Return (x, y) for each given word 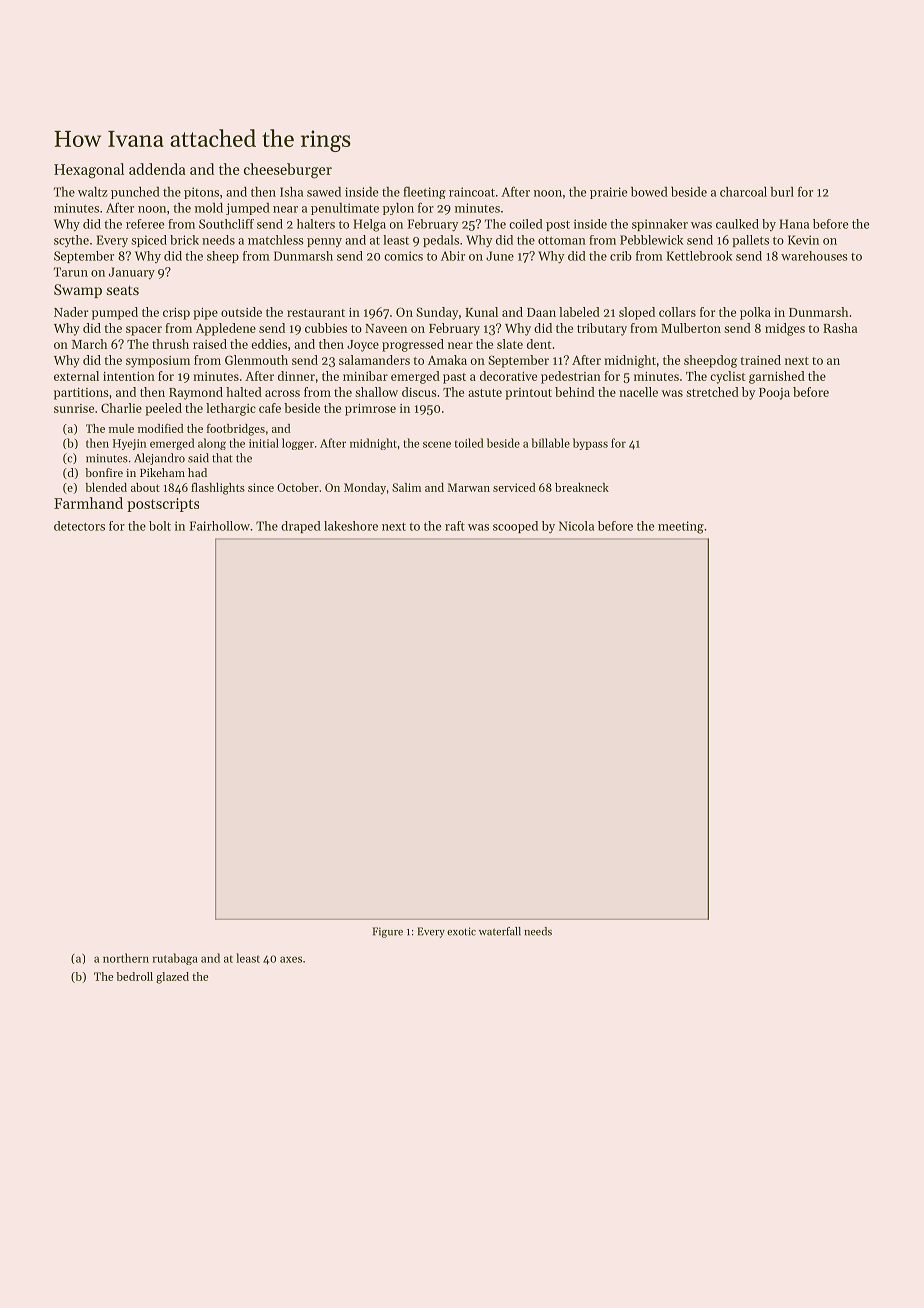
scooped (515, 527)
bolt (160, 526)
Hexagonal (89, 171)
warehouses (814, 256)
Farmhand (88, 503)
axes (291, 959)
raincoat (472, 192)
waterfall (500, 931)
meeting (681, 527)
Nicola (576, 526)
